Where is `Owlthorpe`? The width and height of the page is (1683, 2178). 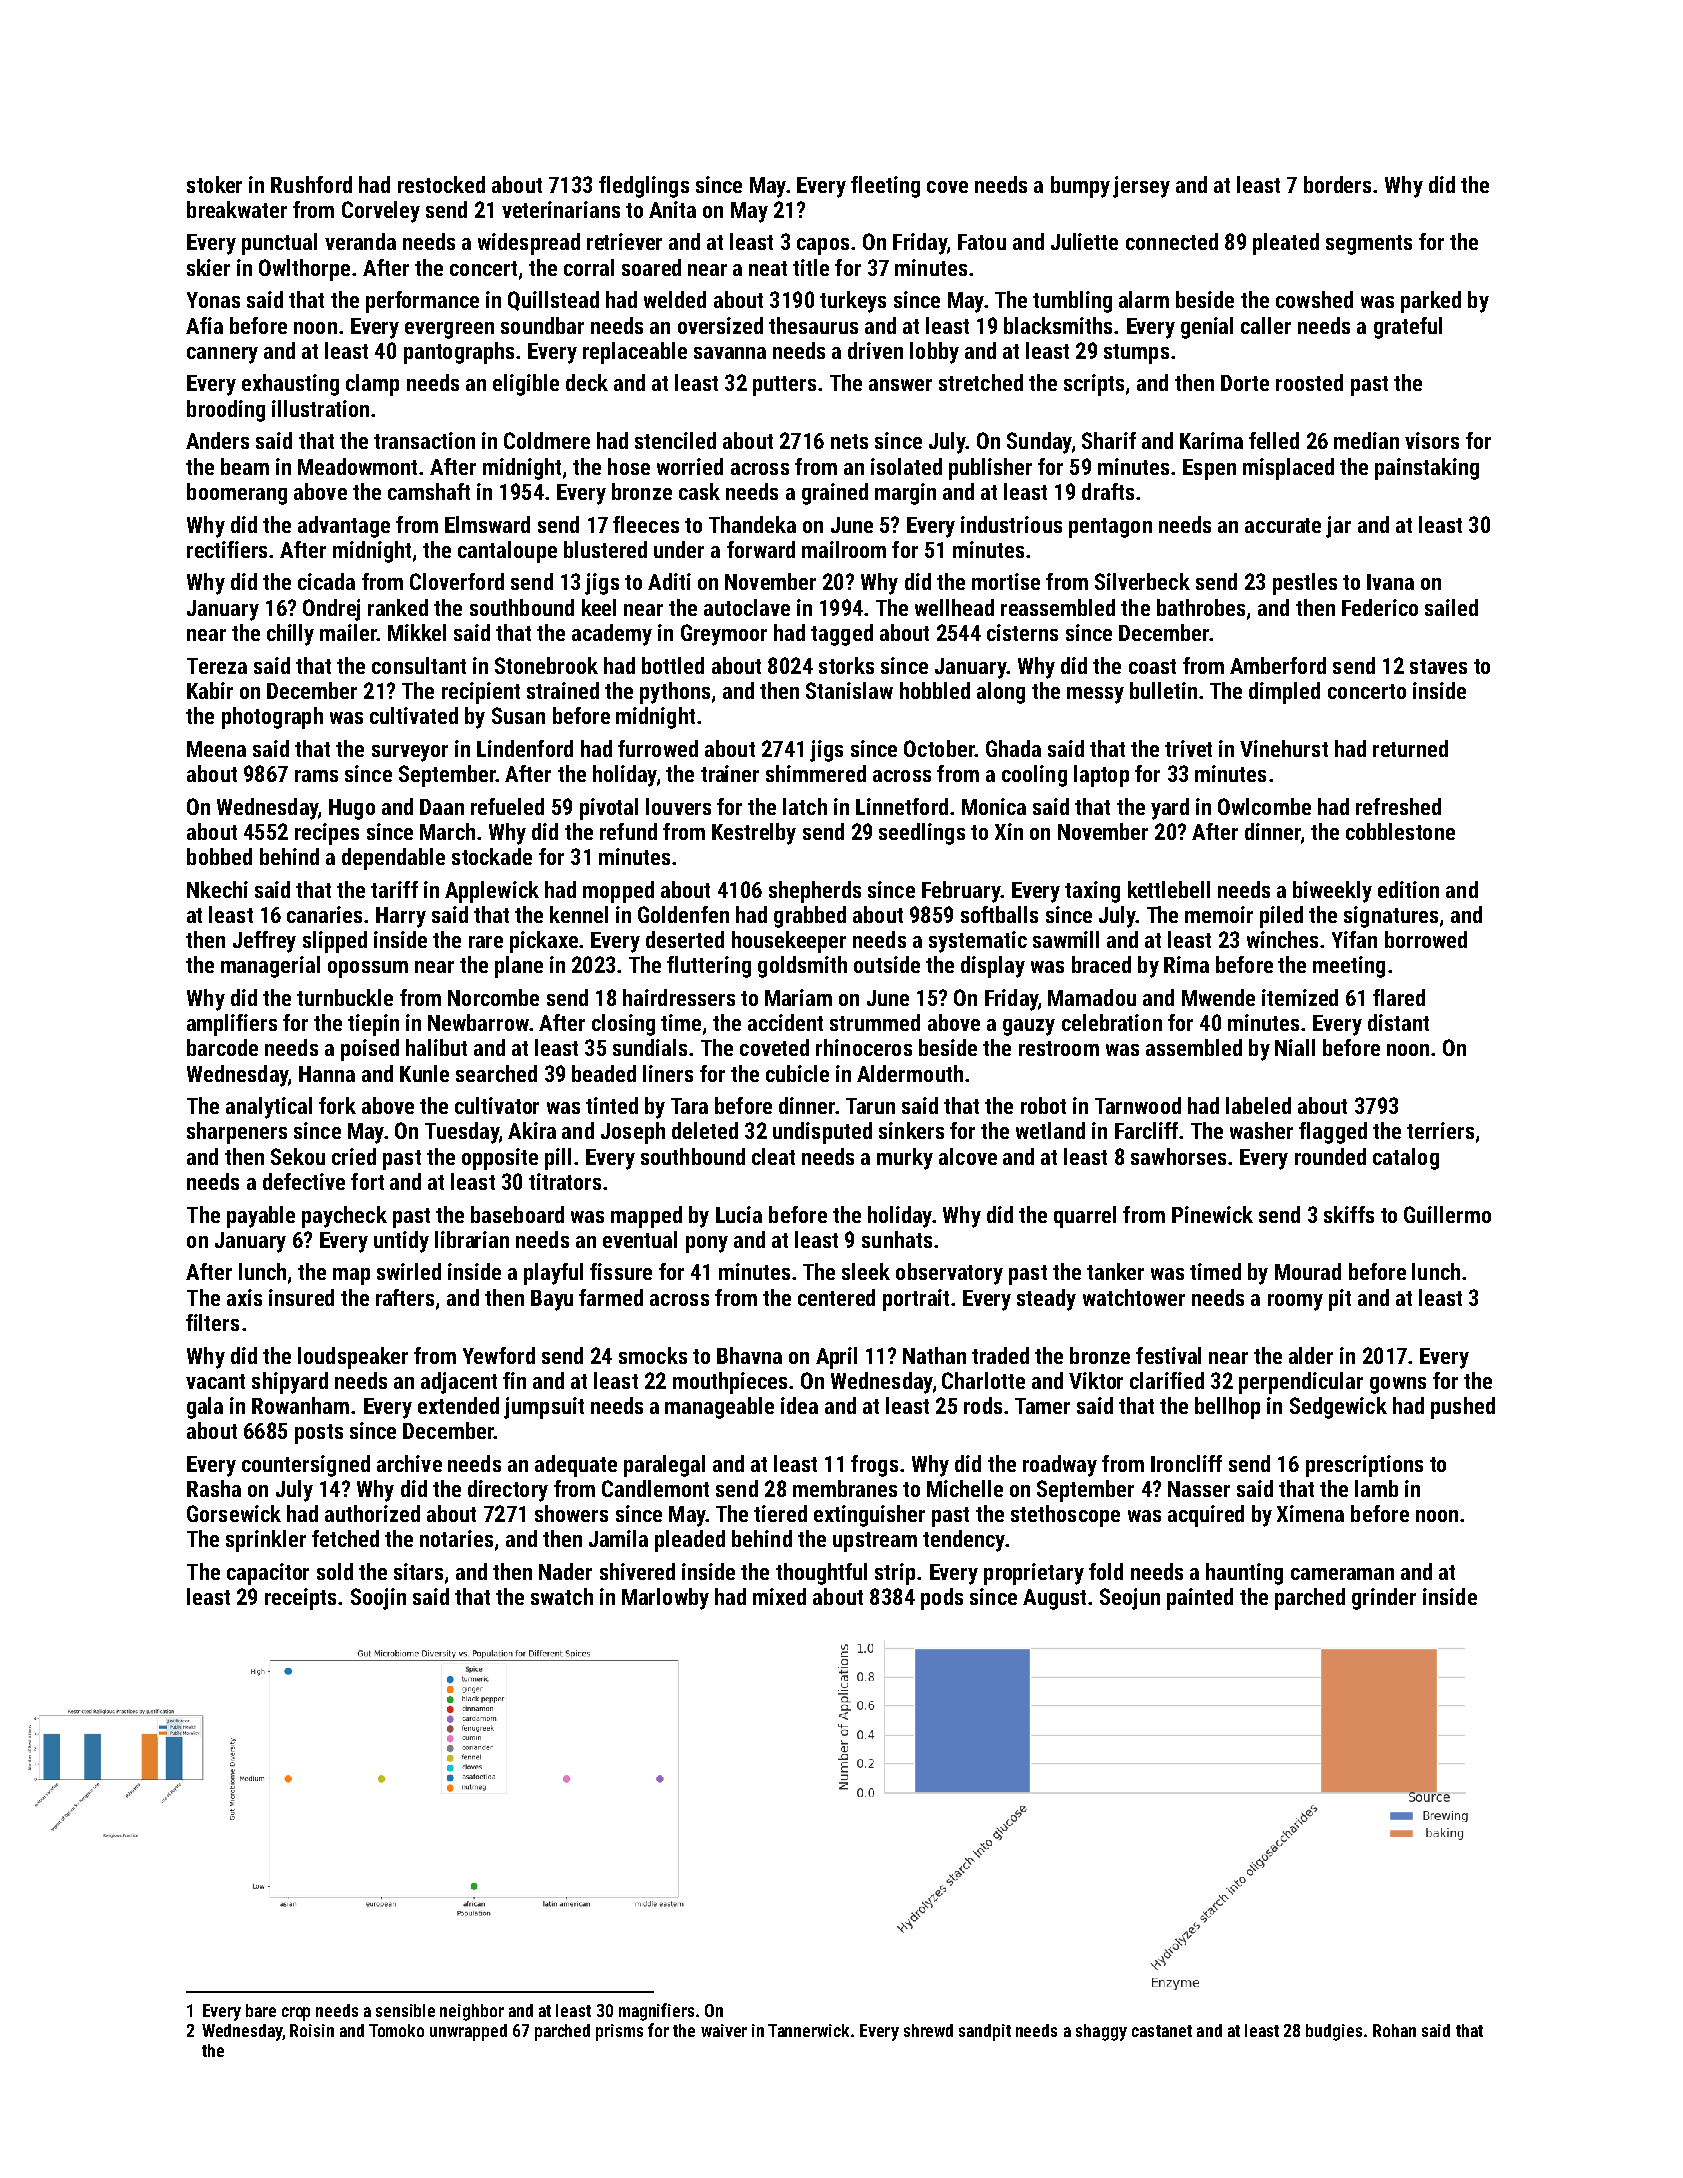
Owlthorpe is located at coordinates (304, 270).
